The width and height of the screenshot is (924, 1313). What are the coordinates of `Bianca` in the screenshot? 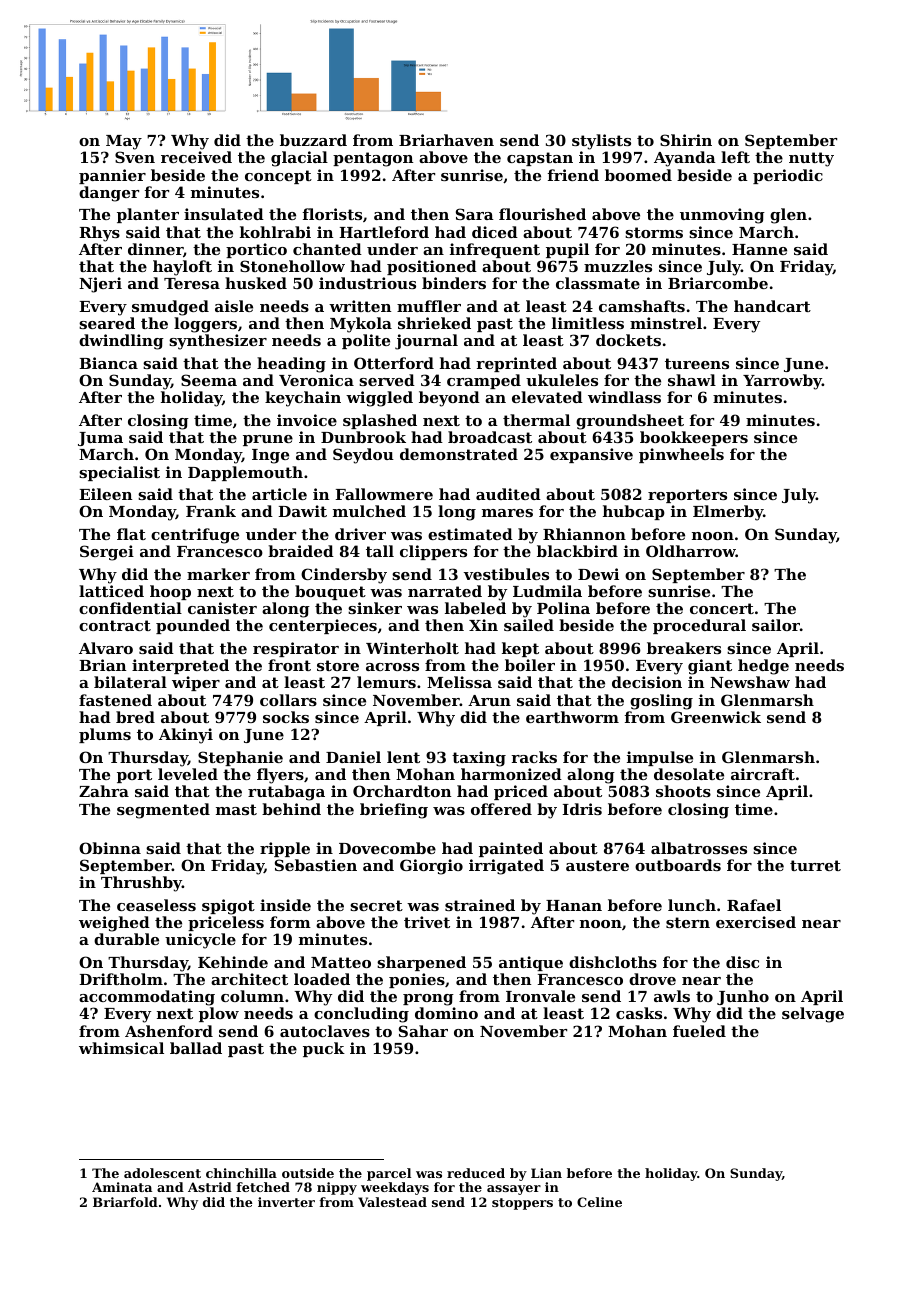 It's located at (108, 363).
